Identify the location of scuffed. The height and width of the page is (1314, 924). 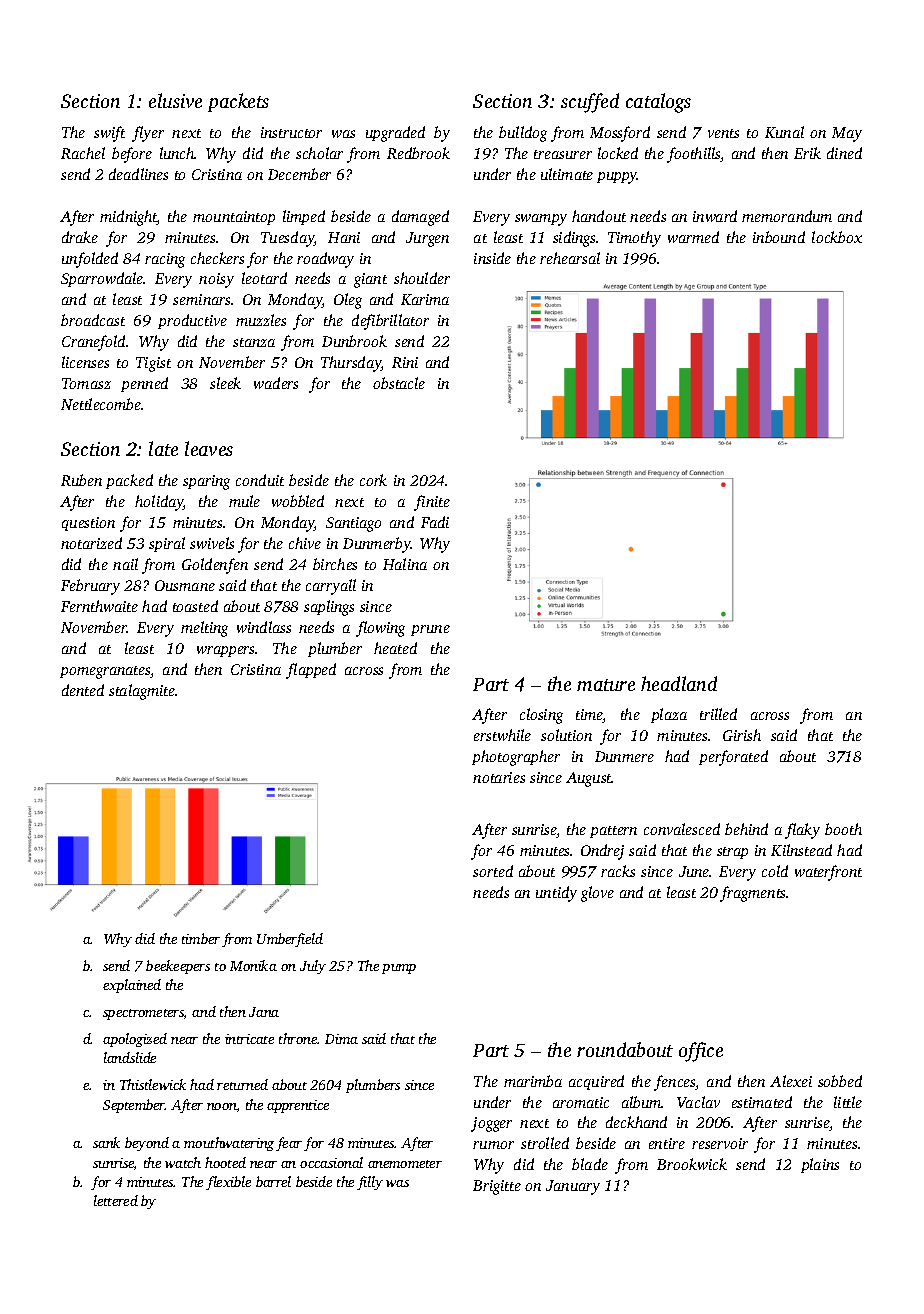
(590, 103).
